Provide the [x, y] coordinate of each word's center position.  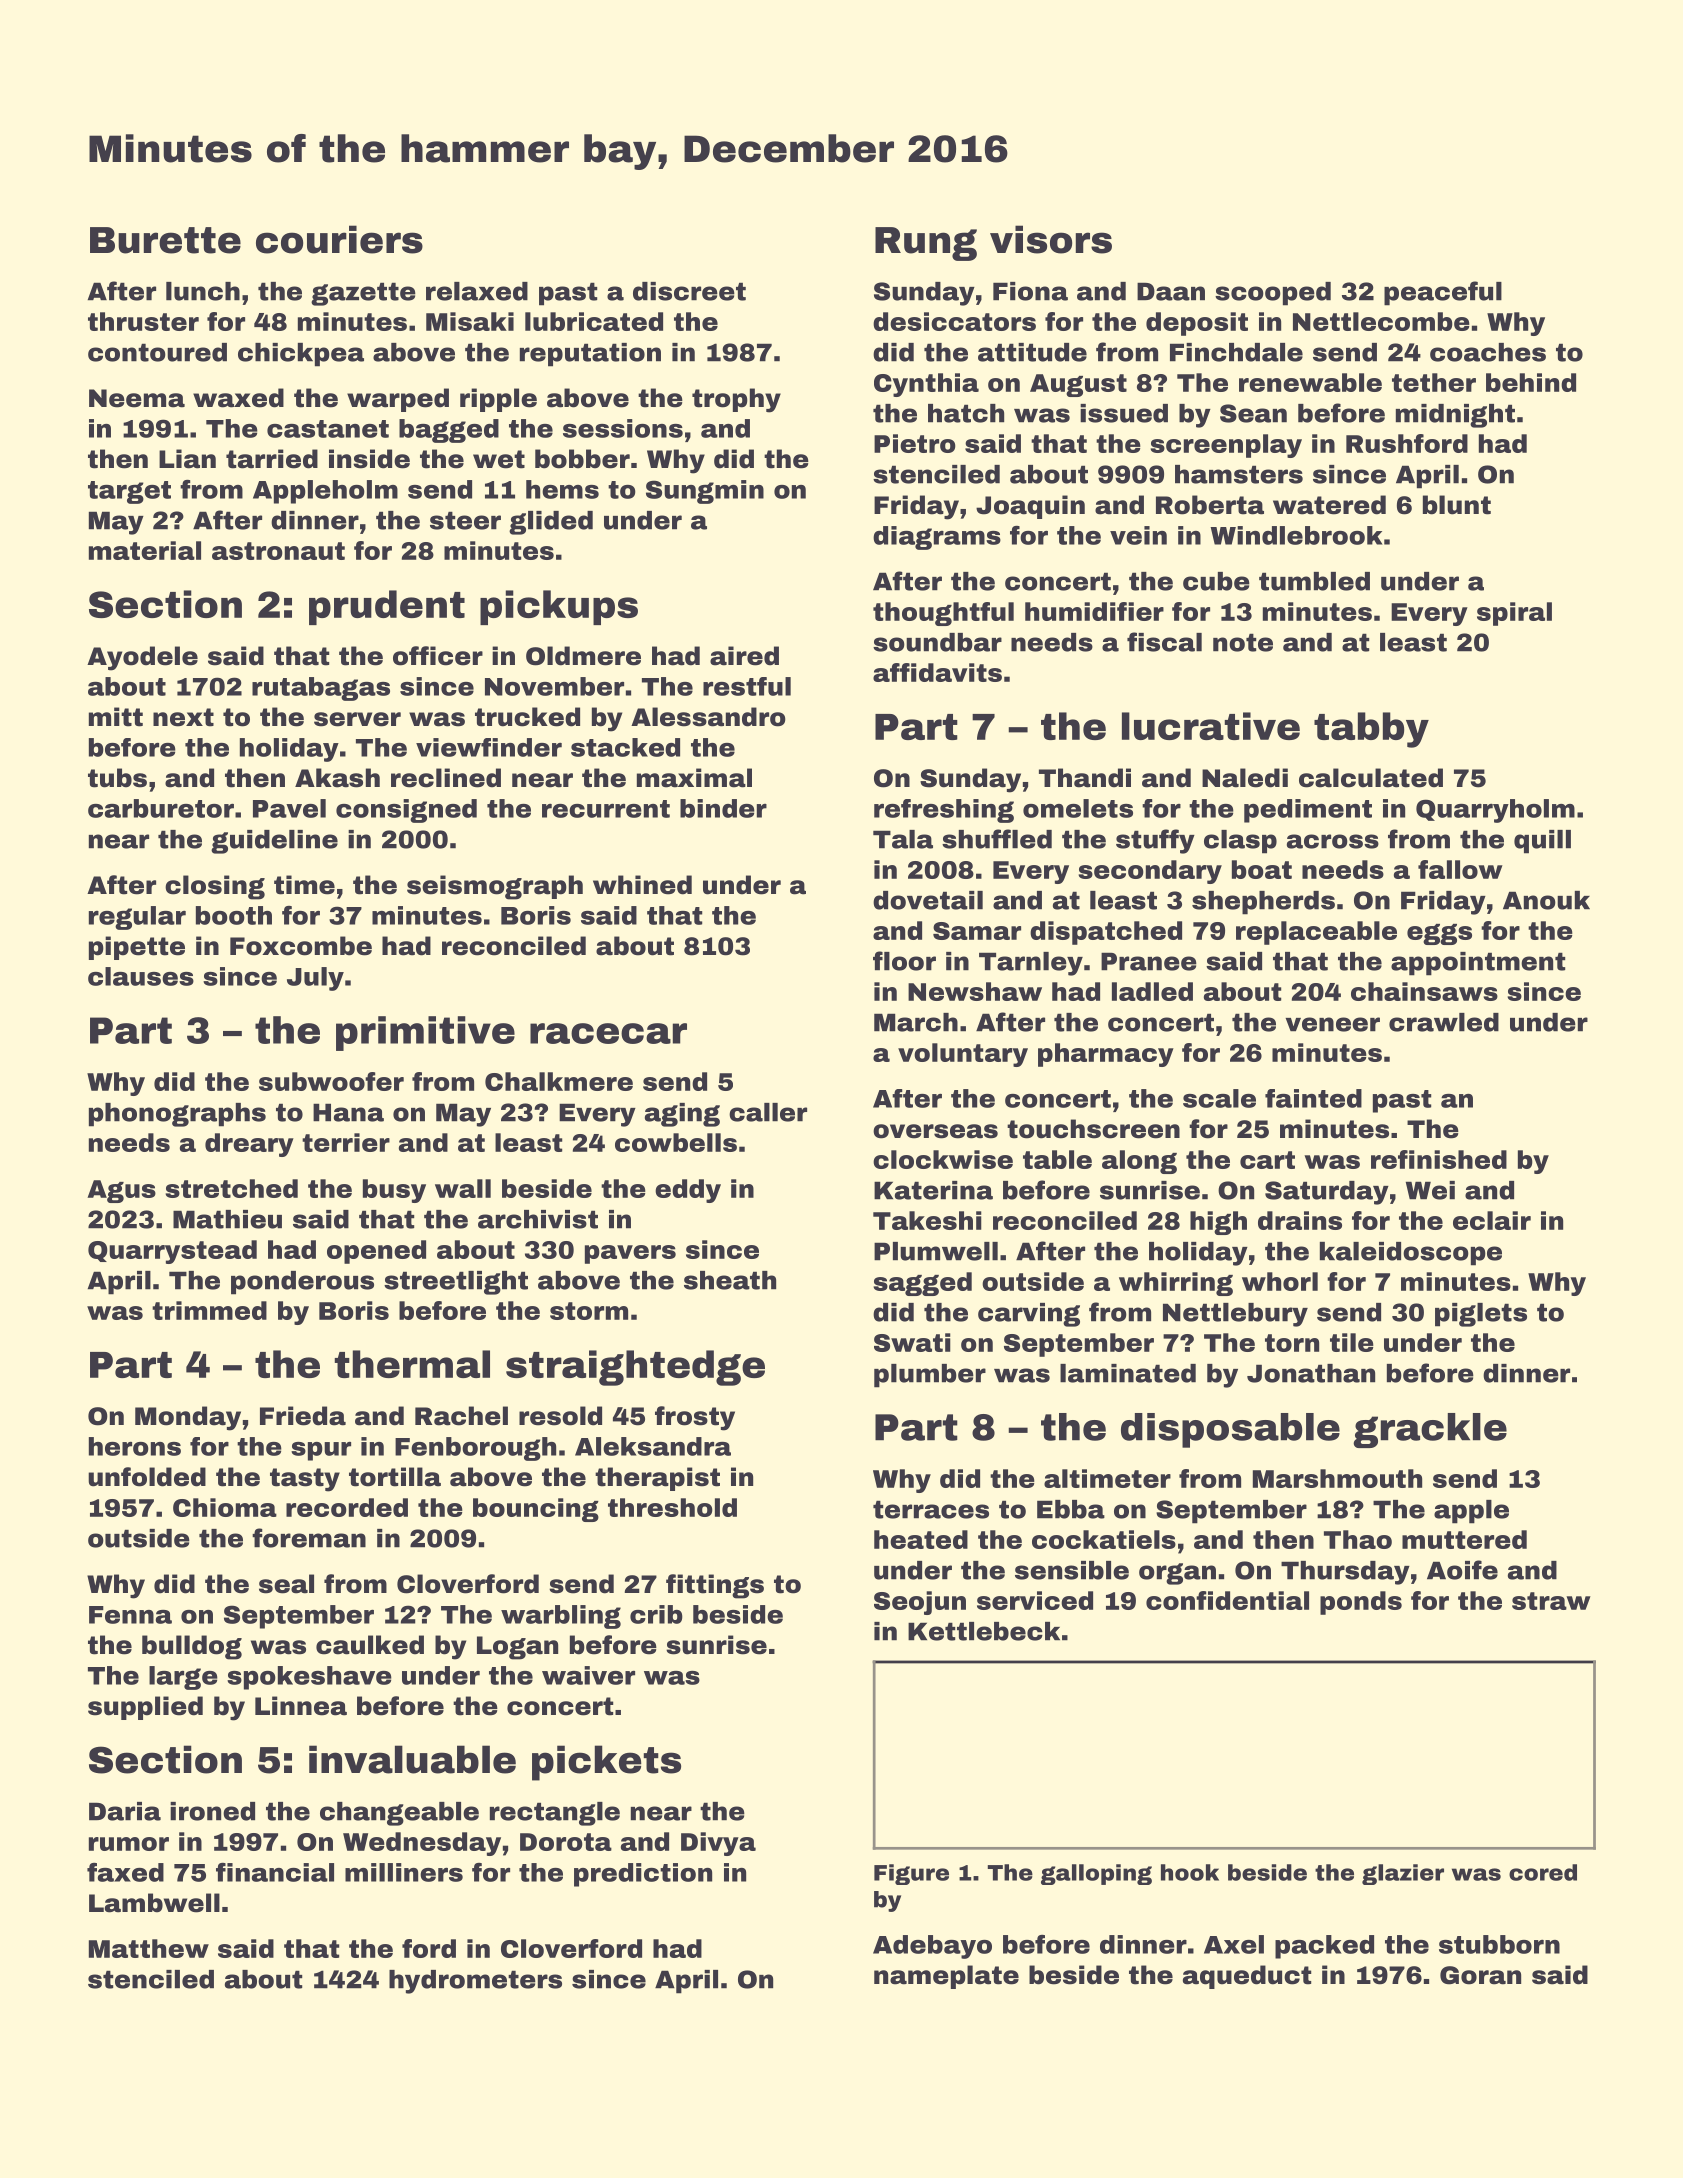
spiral [1514, 614]
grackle [1430, 1430]
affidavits [937, 672]
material [145, 550]
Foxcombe [301, 946]
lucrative [1211, 726]
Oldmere [583, 656]
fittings [715, 1586]
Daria [125, 1811]
